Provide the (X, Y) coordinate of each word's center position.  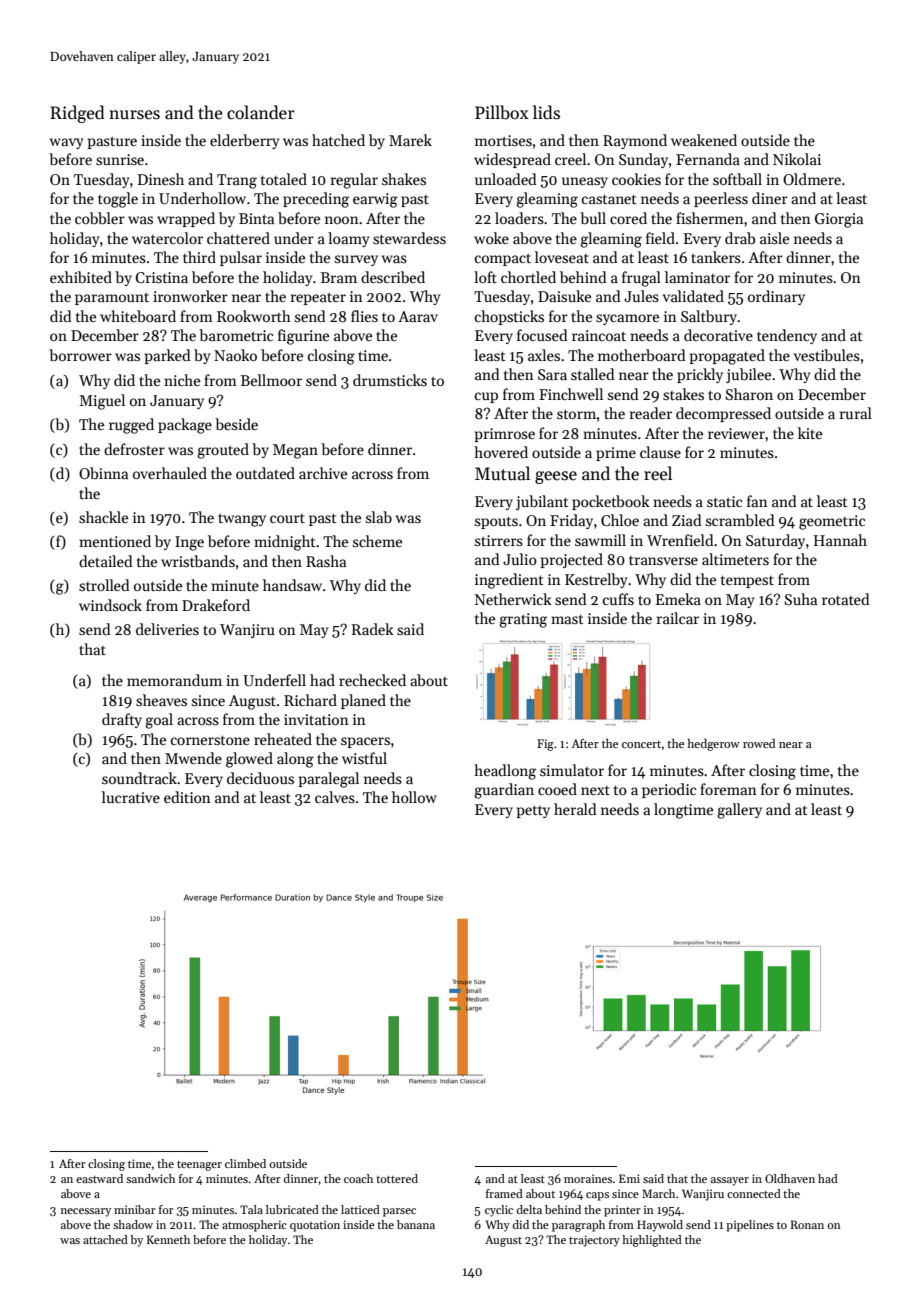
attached (105, 1239)
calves (335, 797)
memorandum (174, 680)
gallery (739, 811)
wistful (364, 758)
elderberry (244, 141)
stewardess (409, 238)
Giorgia (839, 220)
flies (364, 316)
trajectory (594, 1241)
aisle (774, 238)
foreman (728, 789)
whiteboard (138, 316)
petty (533, 811)
